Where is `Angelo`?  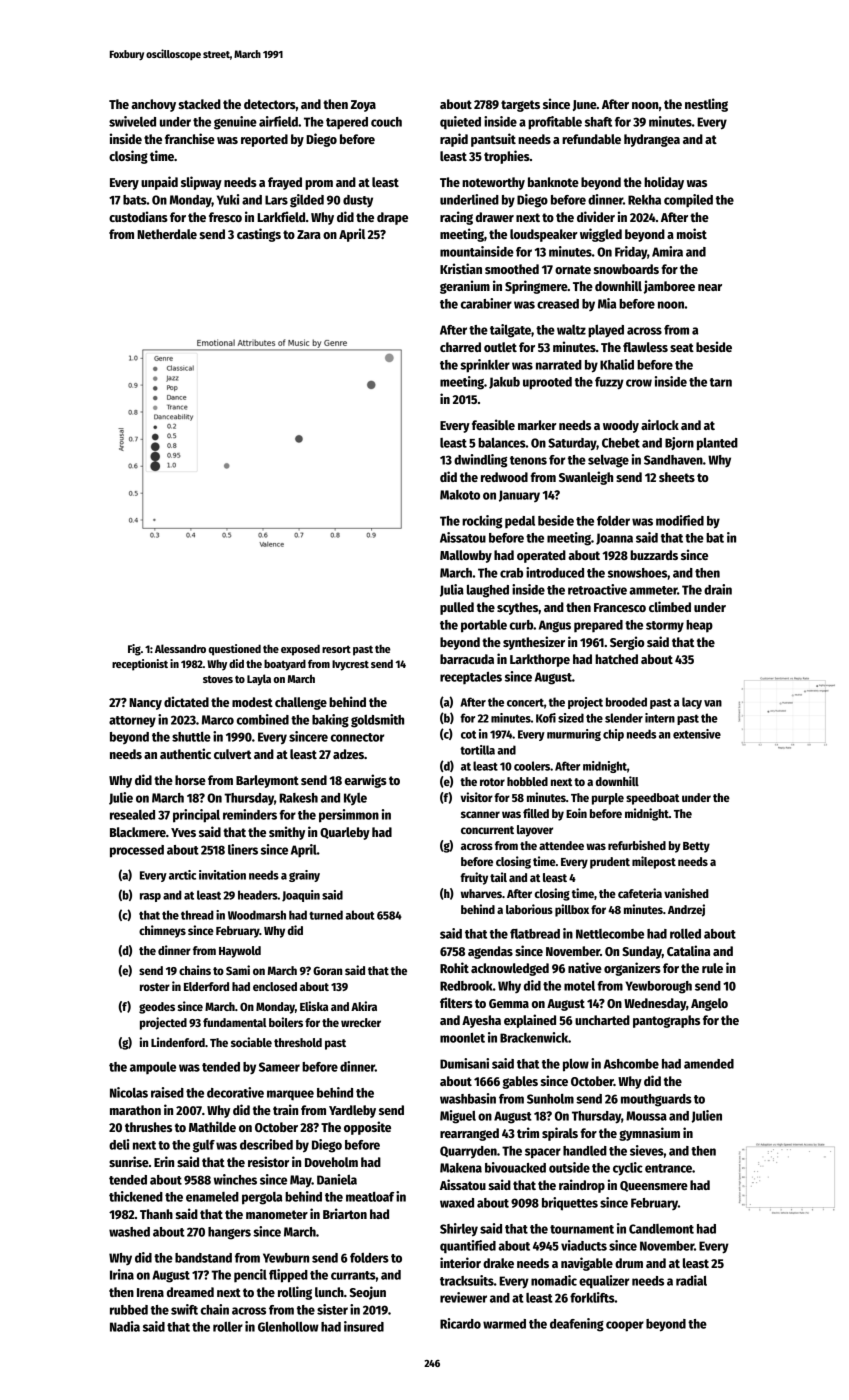 Angelo is located at coordinates (709, 1004).
